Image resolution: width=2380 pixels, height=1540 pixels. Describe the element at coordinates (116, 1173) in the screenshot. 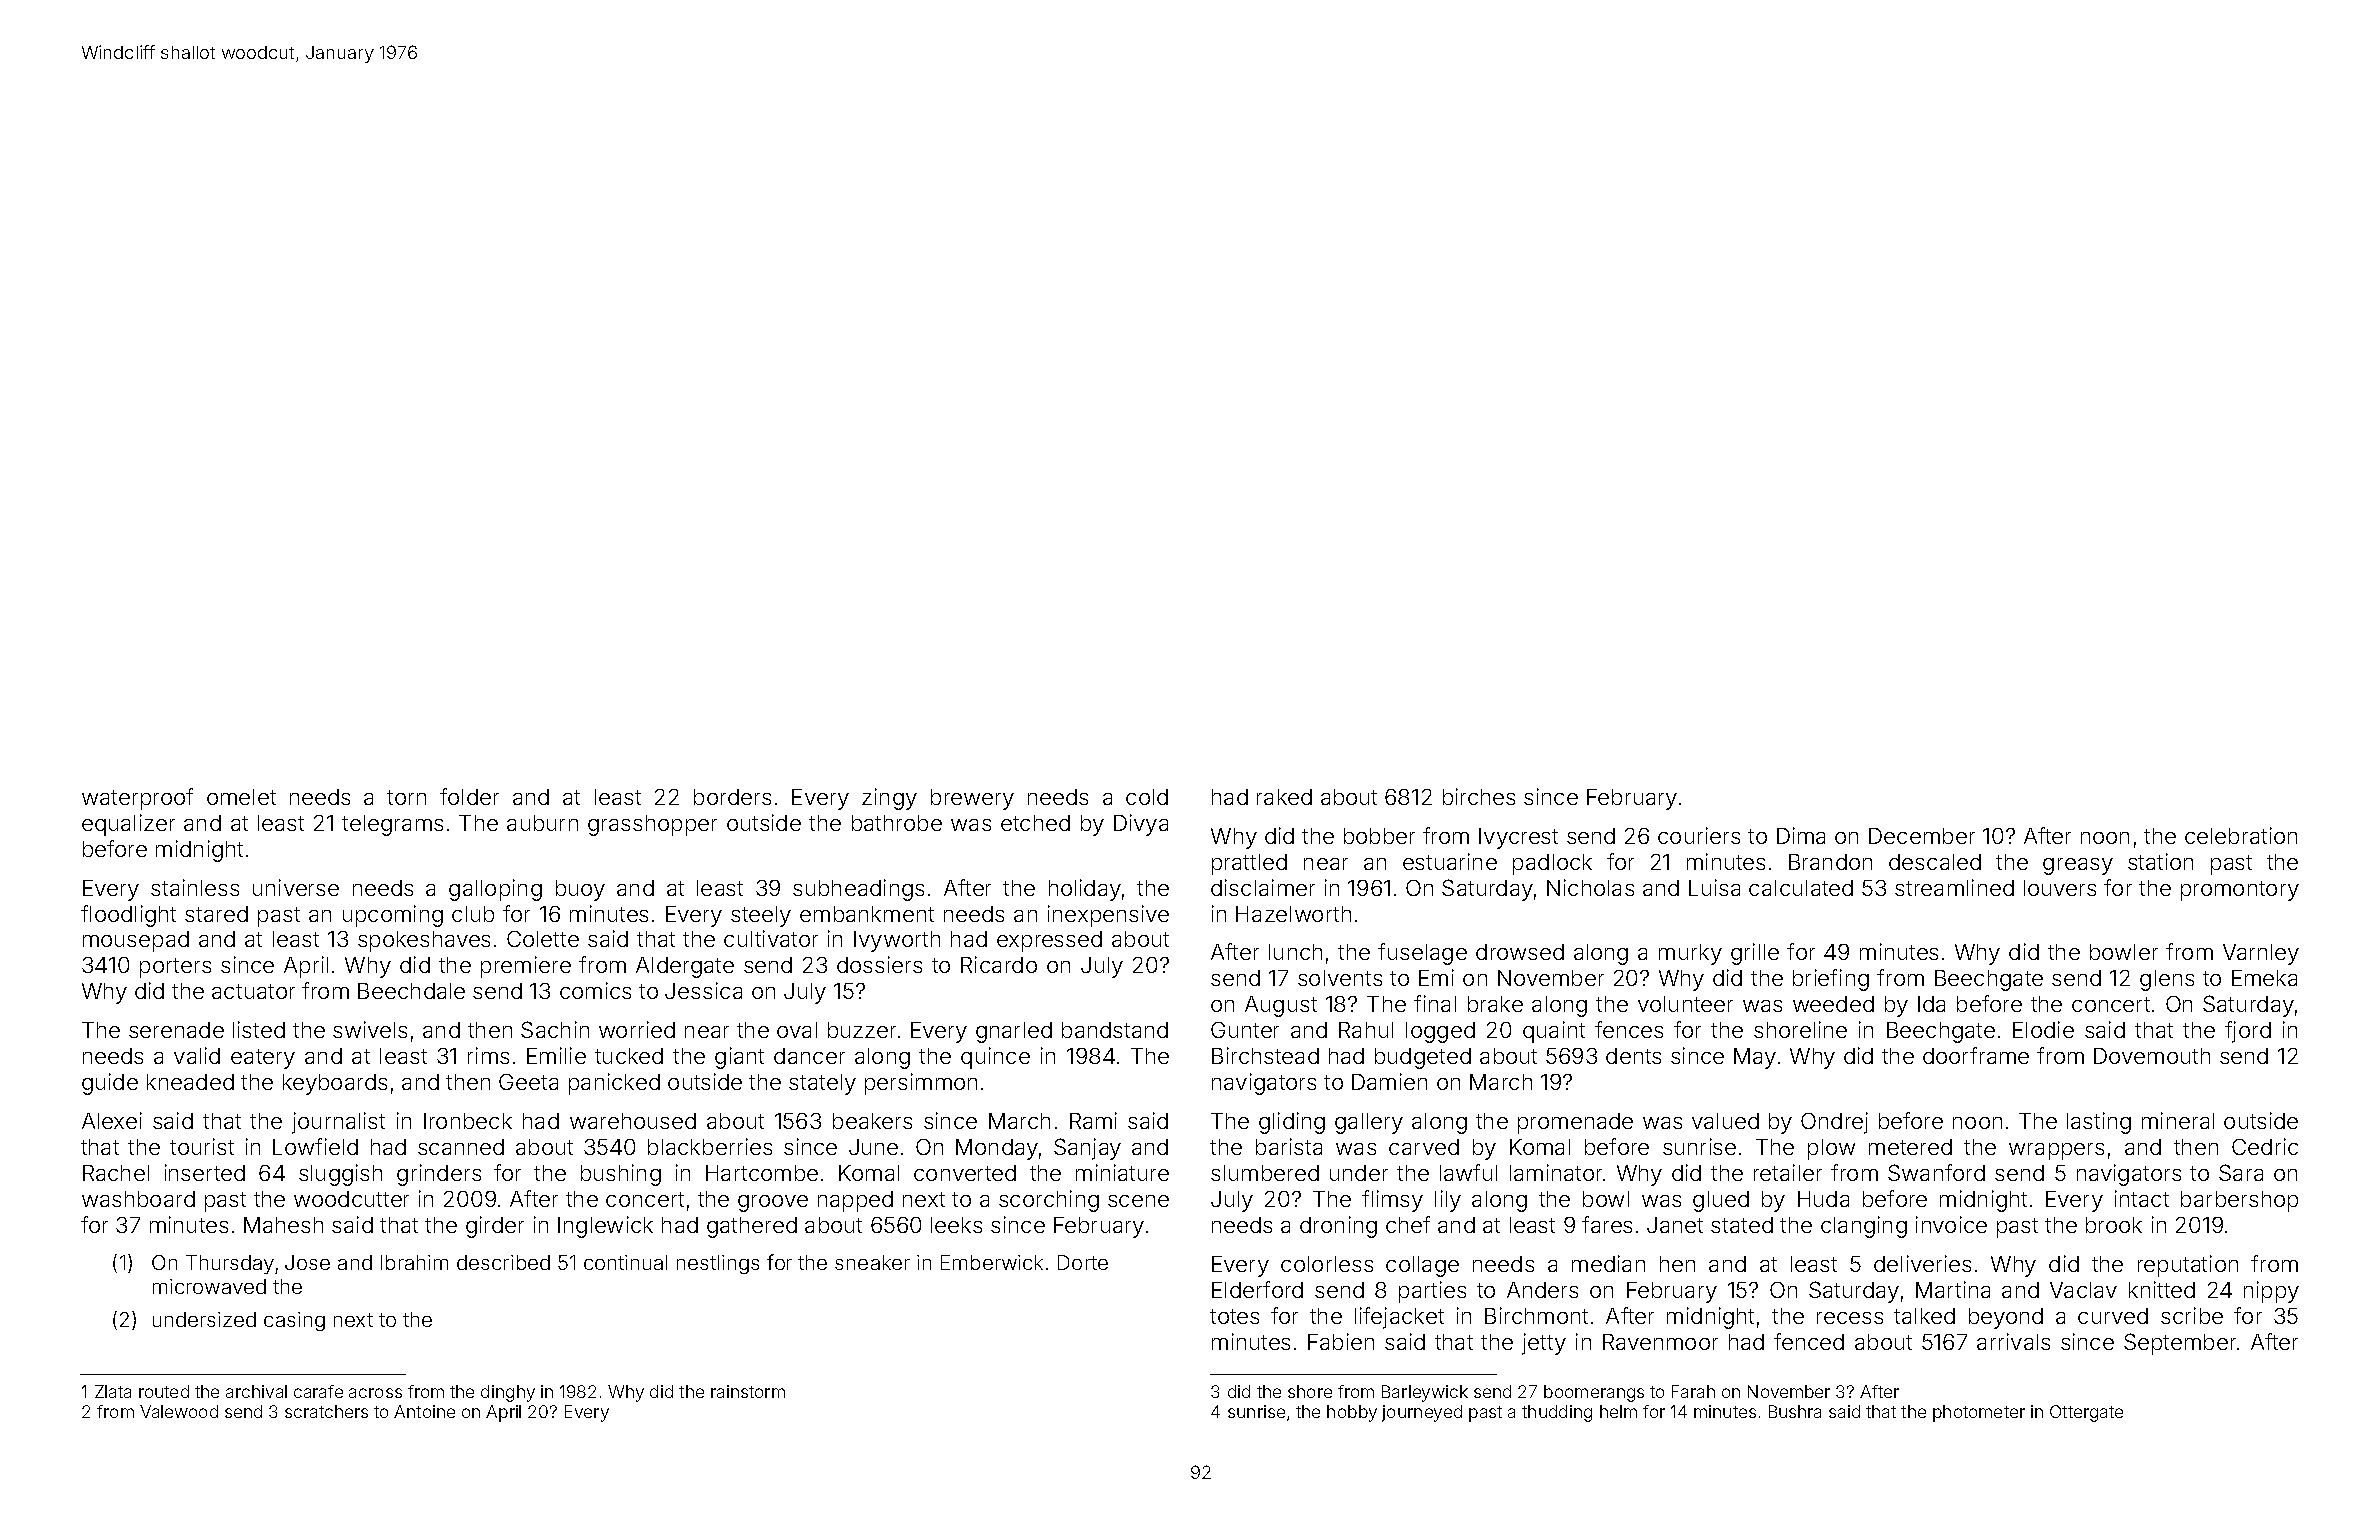

I see `Rachel` at that location.
